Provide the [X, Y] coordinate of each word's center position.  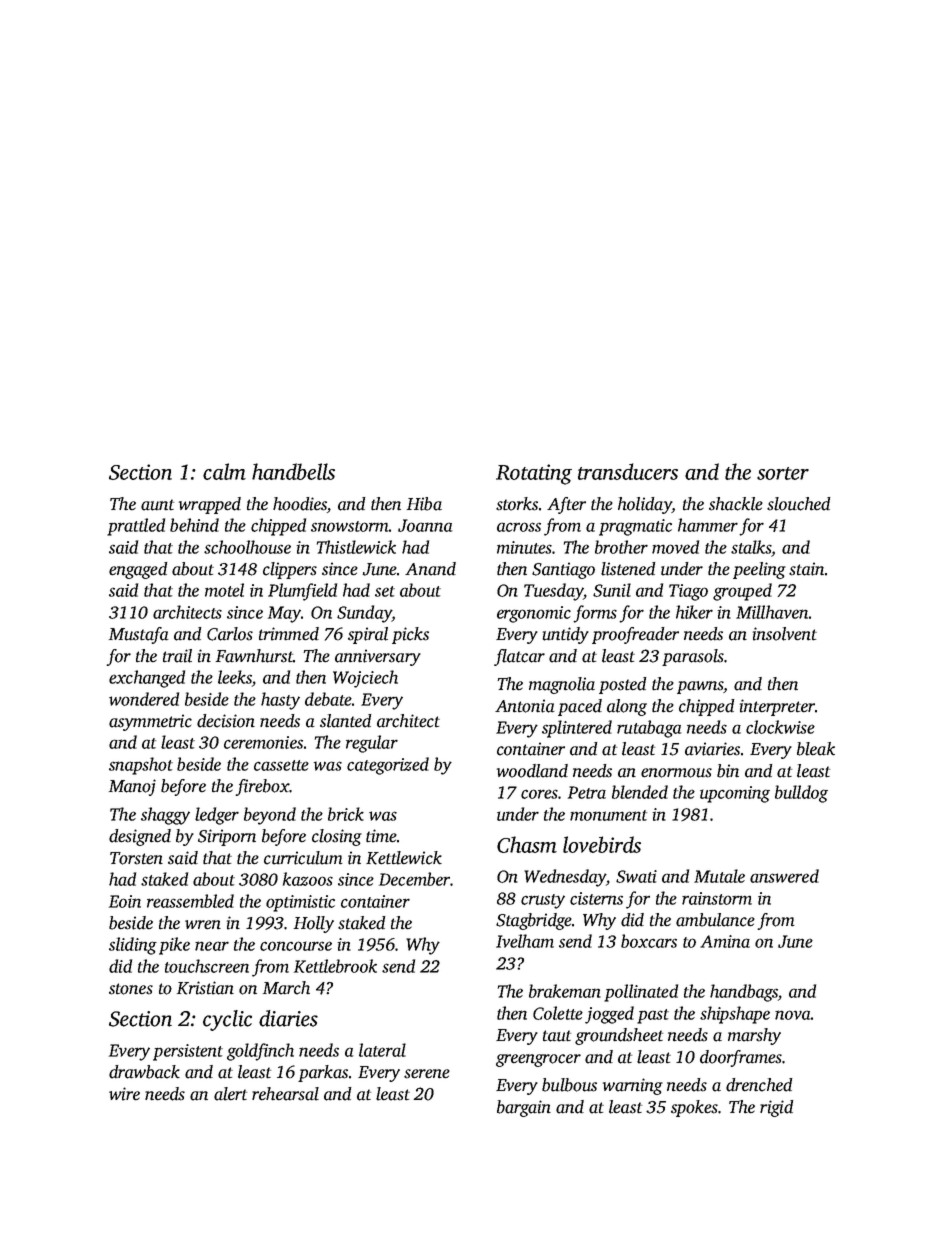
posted [622, 685]
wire [124, 1094]
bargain [524, 1108]
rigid [776, 1108]
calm [224, 471]
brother [621, 547]
